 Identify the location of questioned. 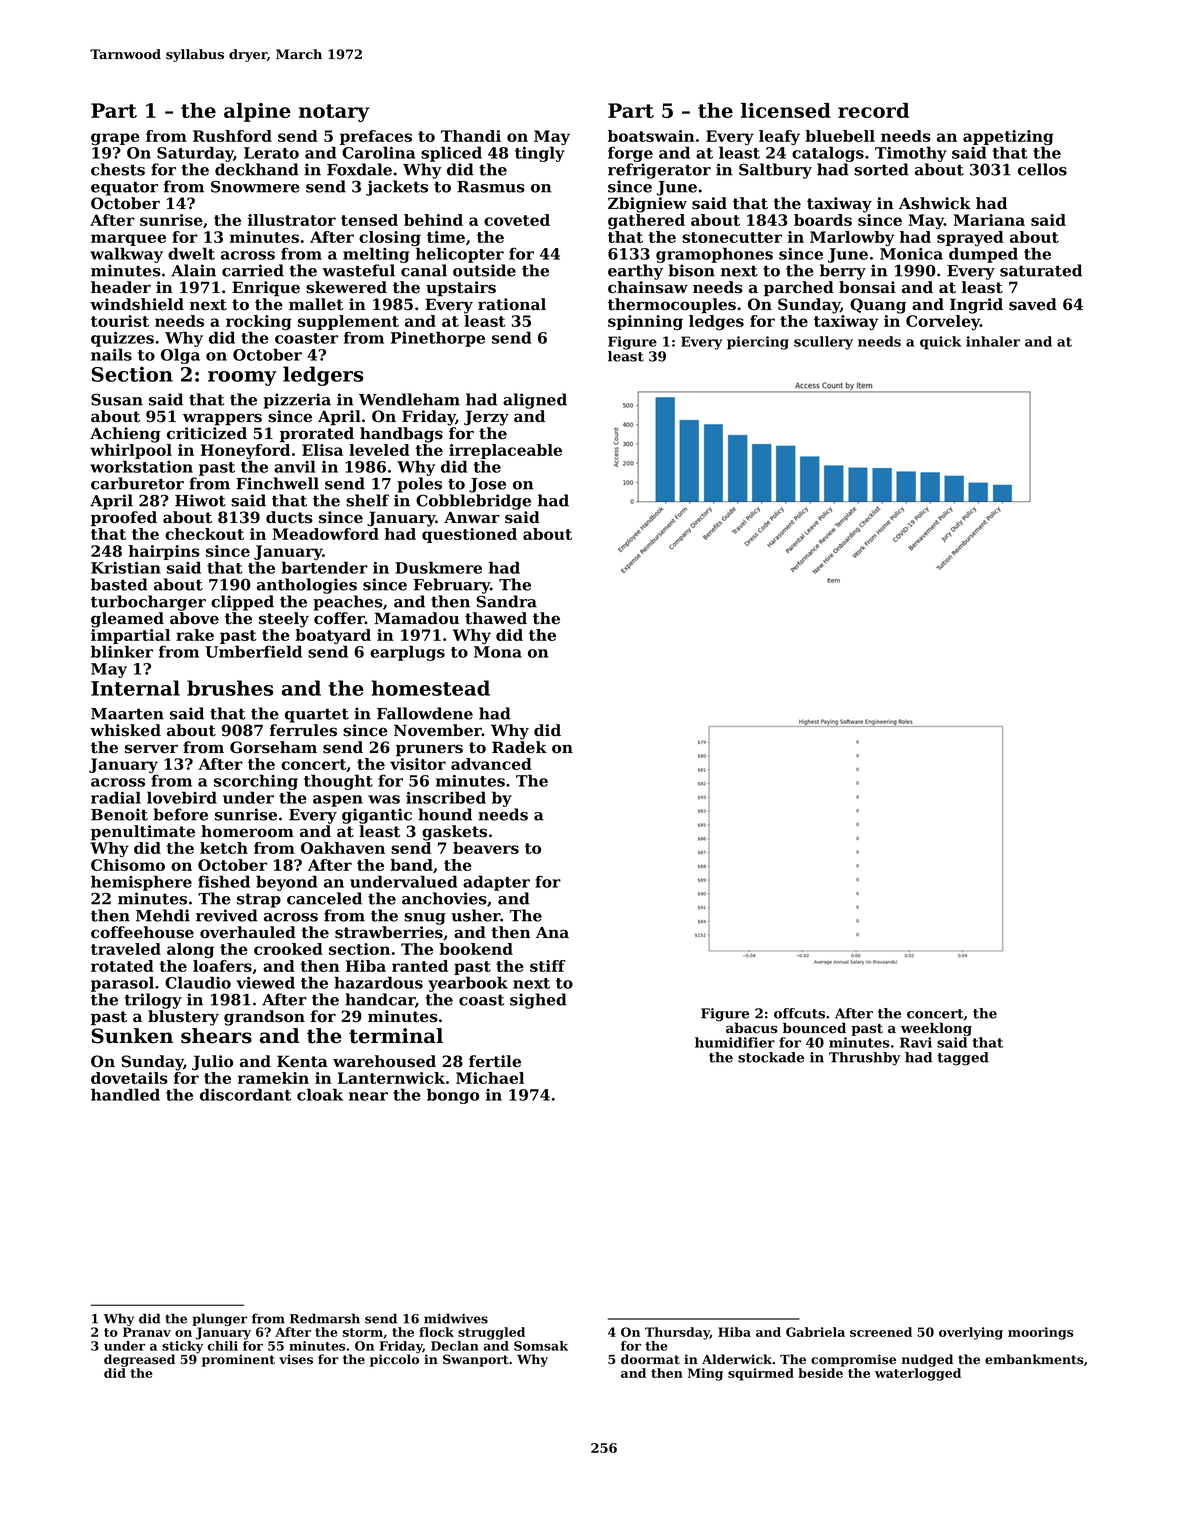
(469, 535).
